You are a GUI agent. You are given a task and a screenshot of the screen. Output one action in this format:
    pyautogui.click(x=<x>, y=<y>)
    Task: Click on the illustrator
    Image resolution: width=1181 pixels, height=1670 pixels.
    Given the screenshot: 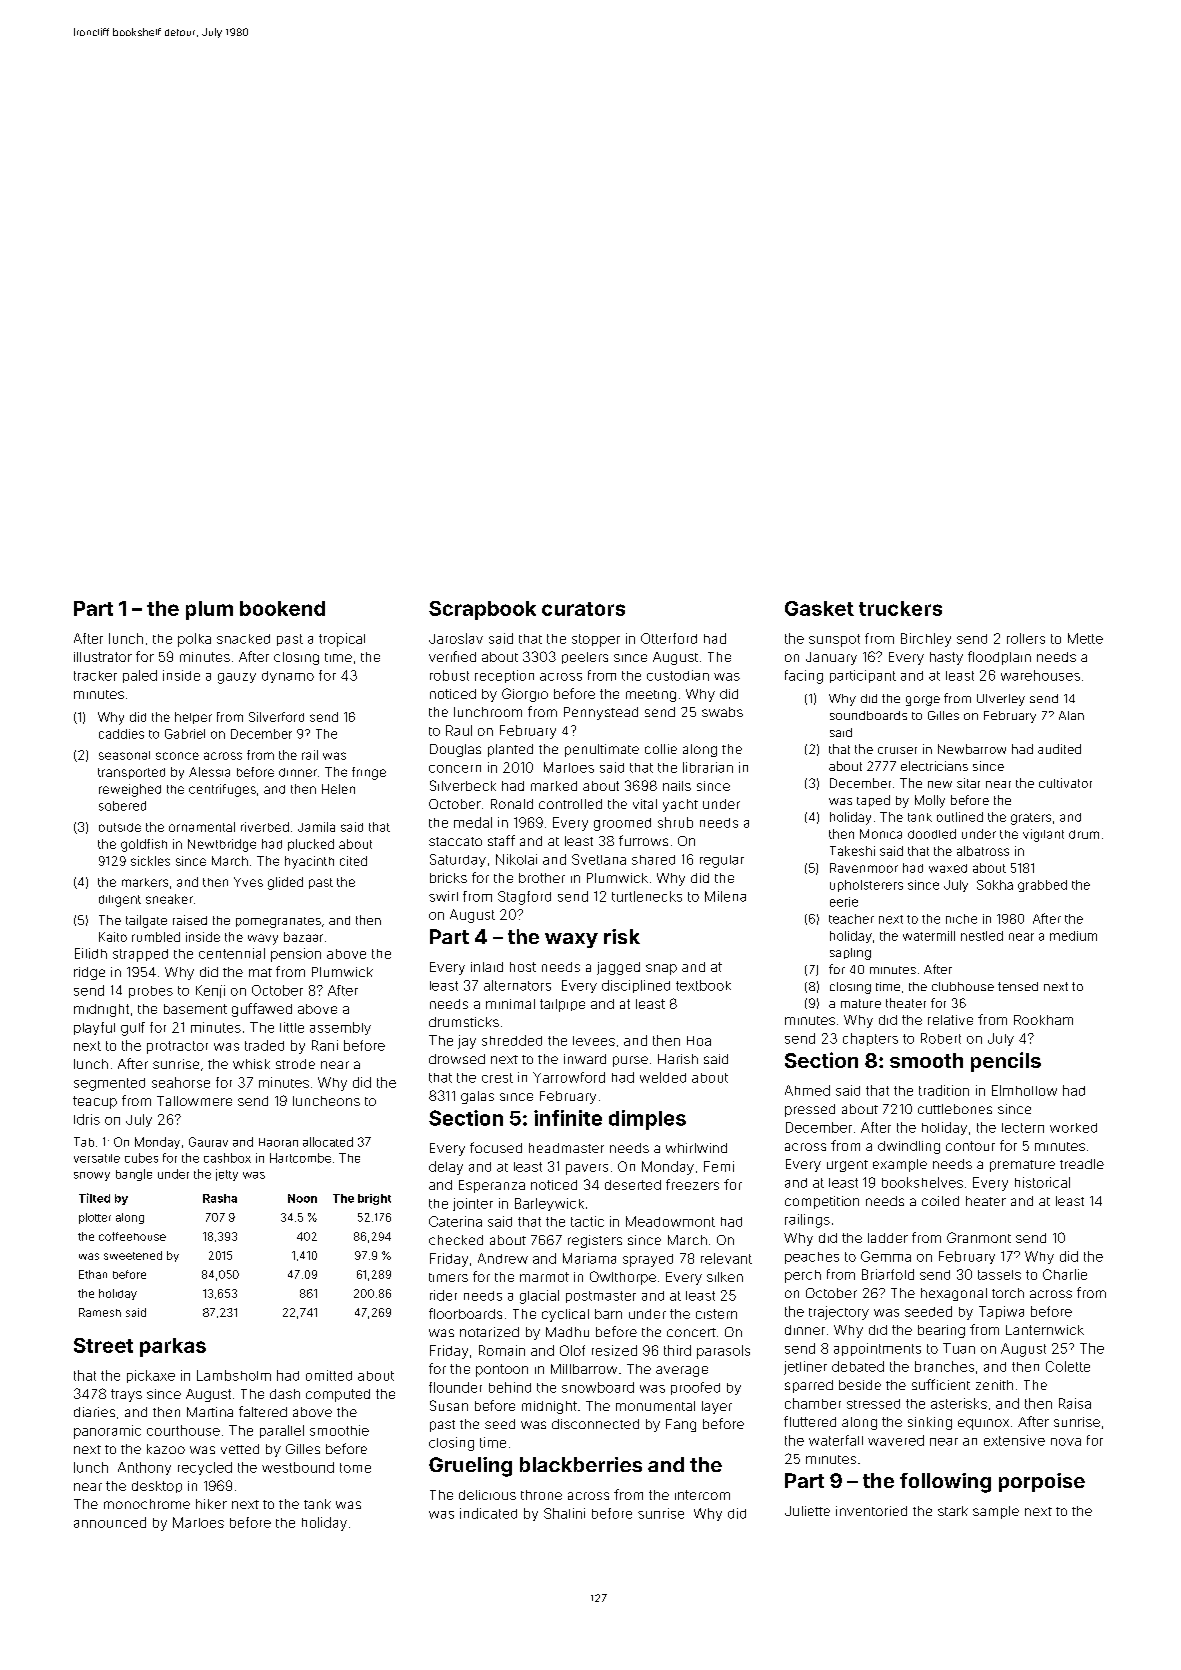 What is the action you would take?
    pyautogui.click(x=103, y=657)
